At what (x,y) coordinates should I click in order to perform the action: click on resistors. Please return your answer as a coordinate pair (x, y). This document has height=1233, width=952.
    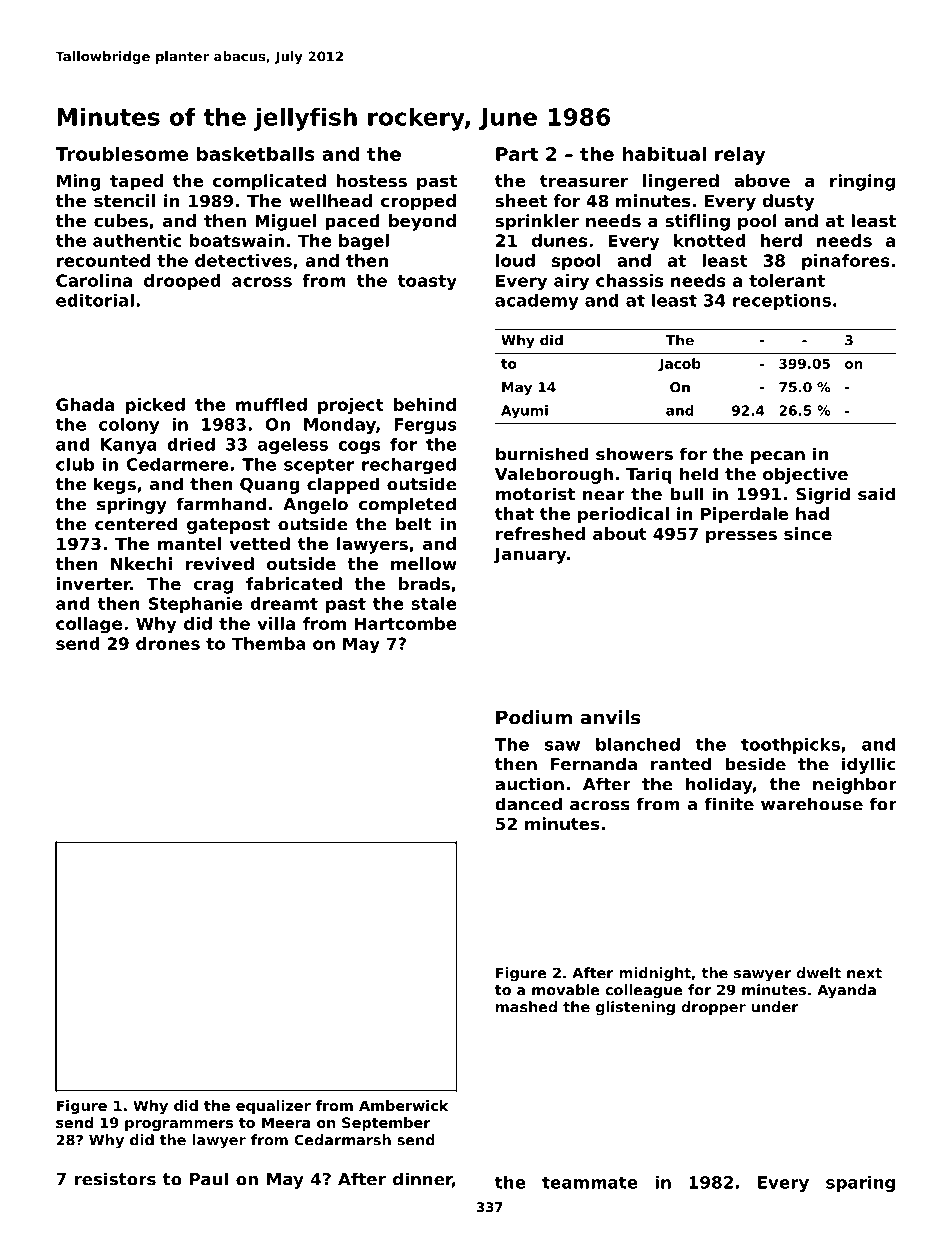
    Looking at the image, I should click on (115, 1179).
